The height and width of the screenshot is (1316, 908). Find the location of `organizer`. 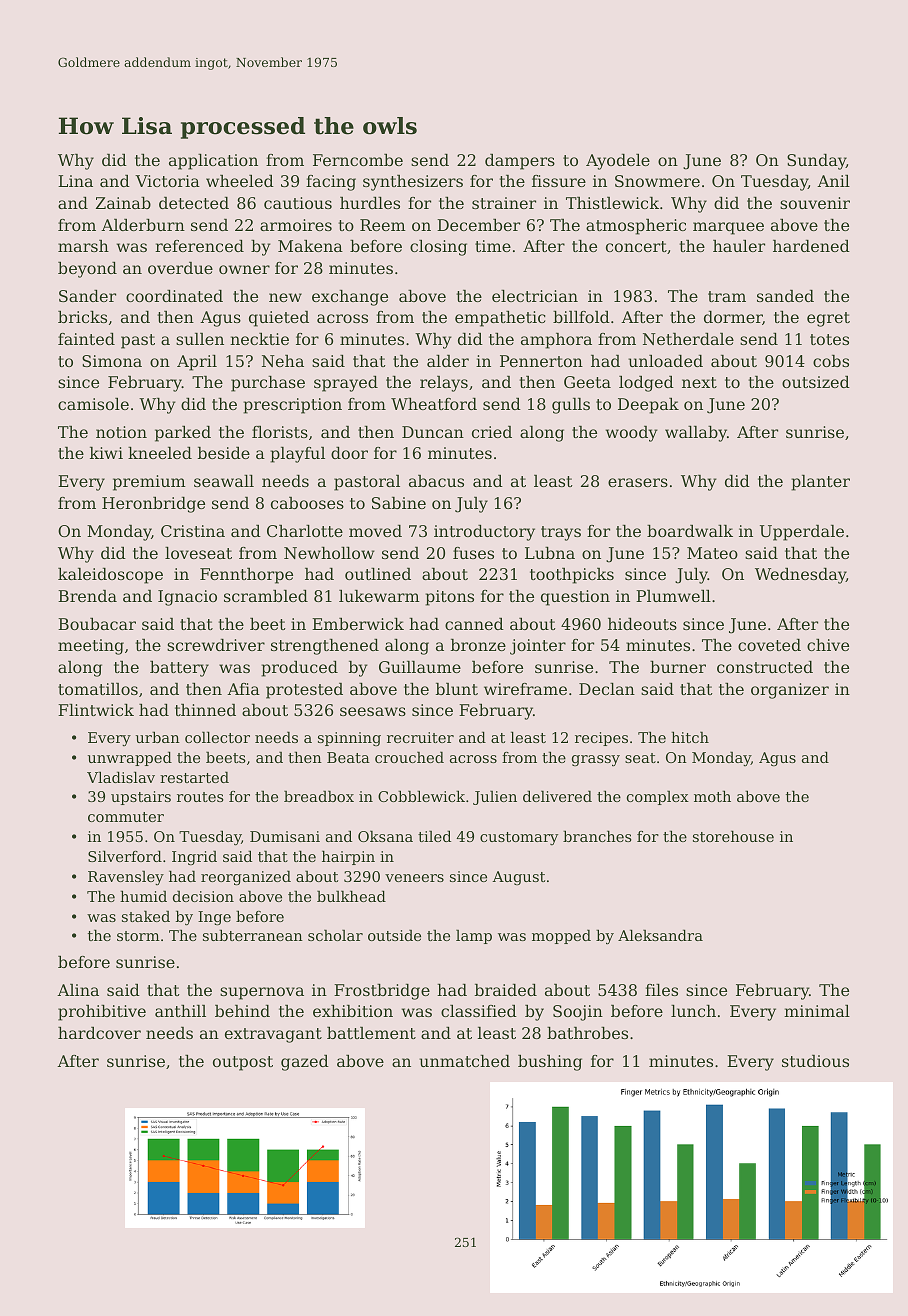

organizer is located at coordinates (790, 691).
